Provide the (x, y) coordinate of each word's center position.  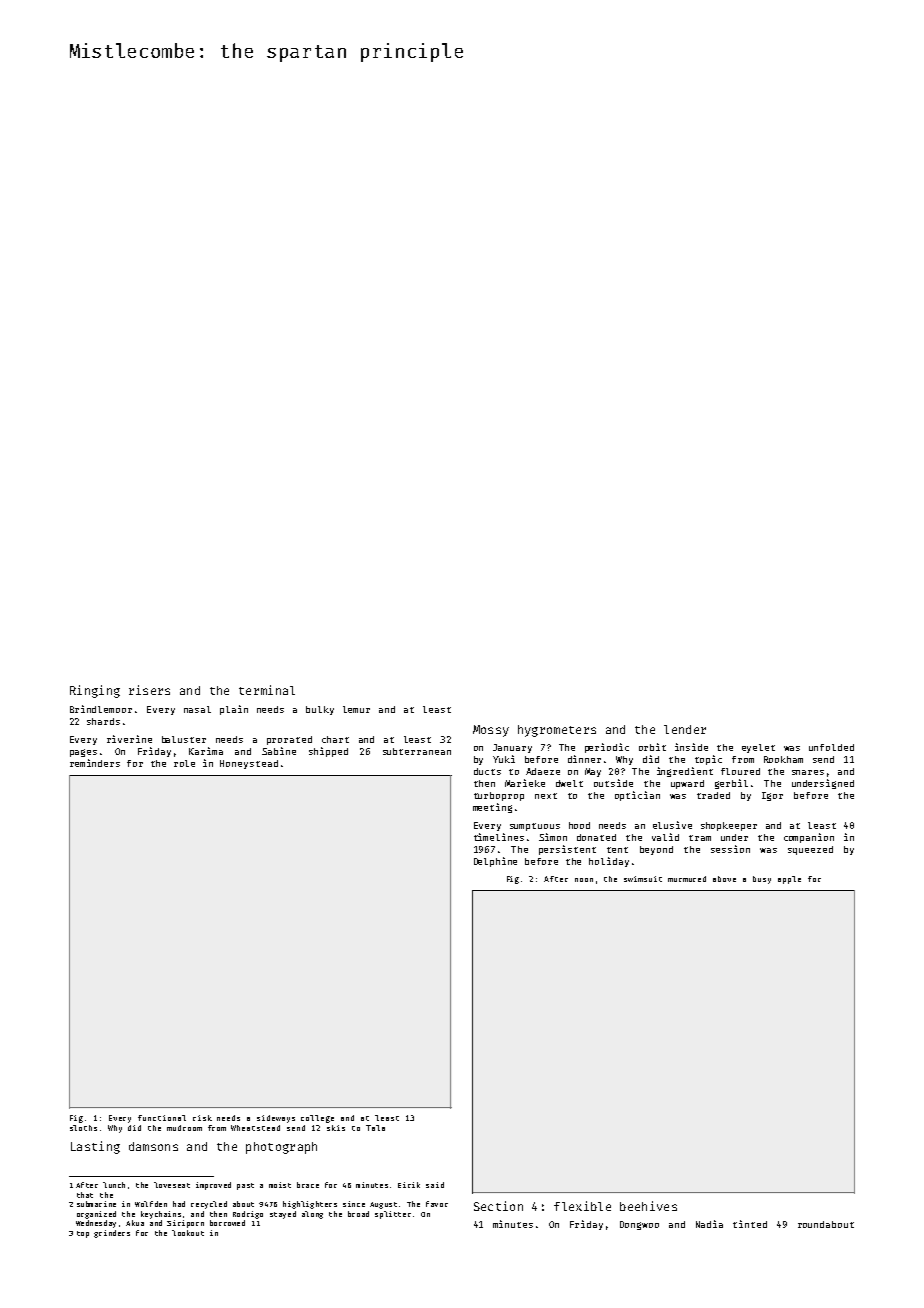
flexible (582, 1206)
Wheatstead (255, 1128)
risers (149, 690)
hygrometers (557, 731)
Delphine (495, 862)
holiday (609, 862)
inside (691, 747)
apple (789, 880)
